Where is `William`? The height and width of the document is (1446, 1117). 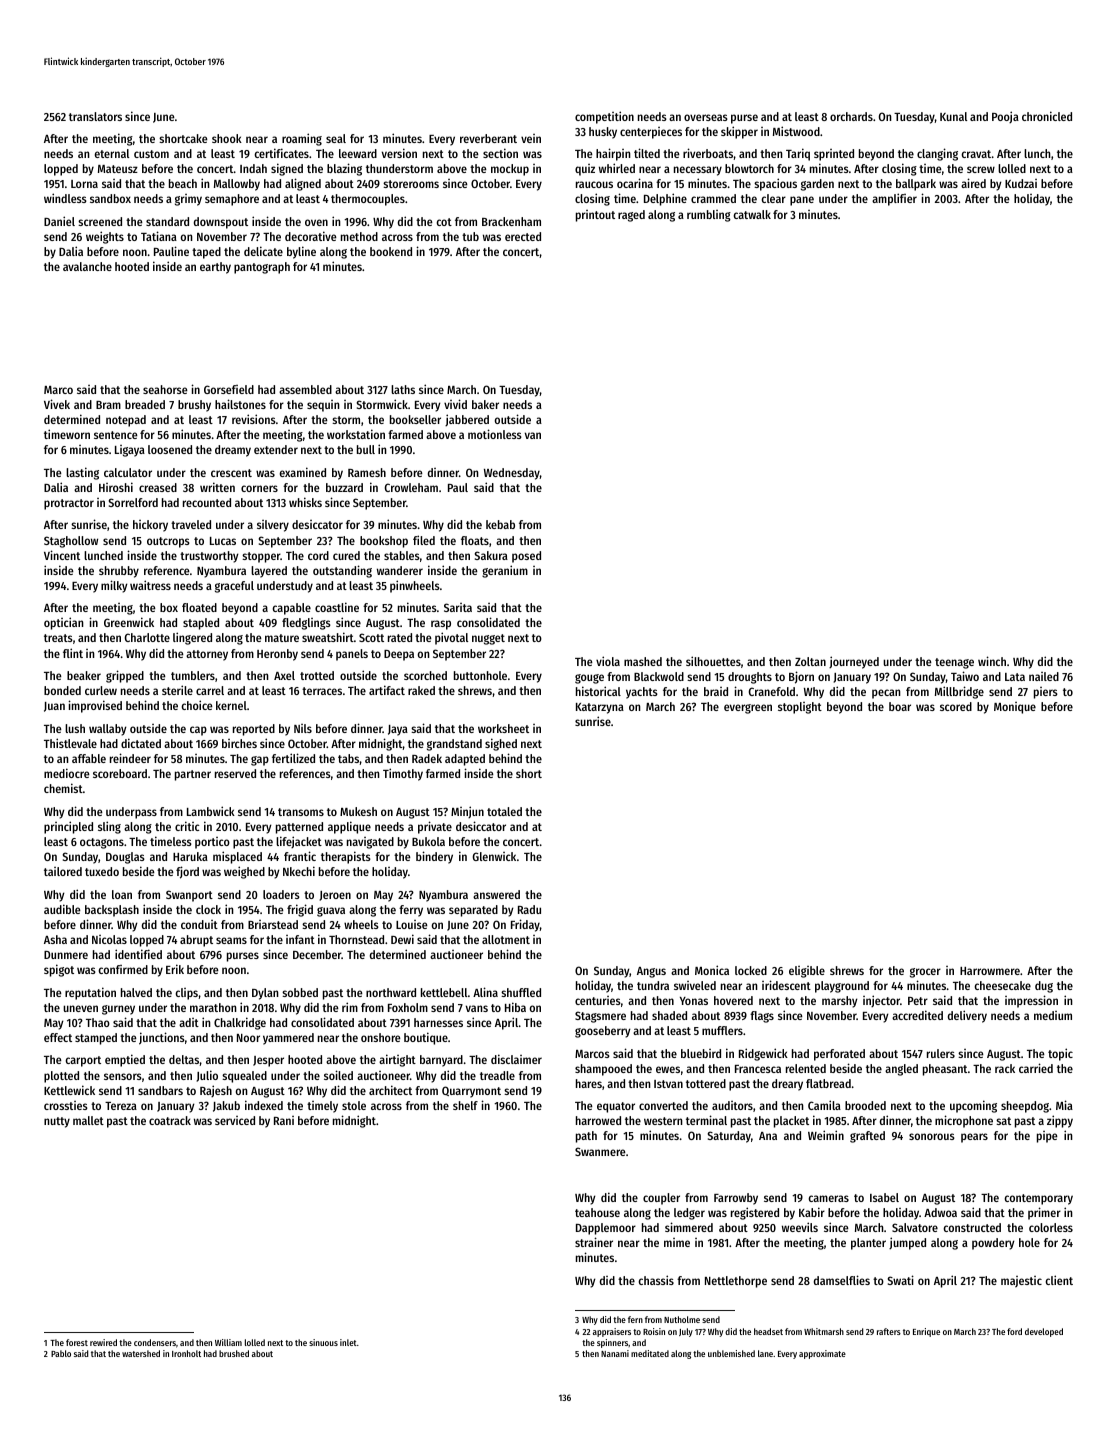 William is located at coordinates (228, 1342).
